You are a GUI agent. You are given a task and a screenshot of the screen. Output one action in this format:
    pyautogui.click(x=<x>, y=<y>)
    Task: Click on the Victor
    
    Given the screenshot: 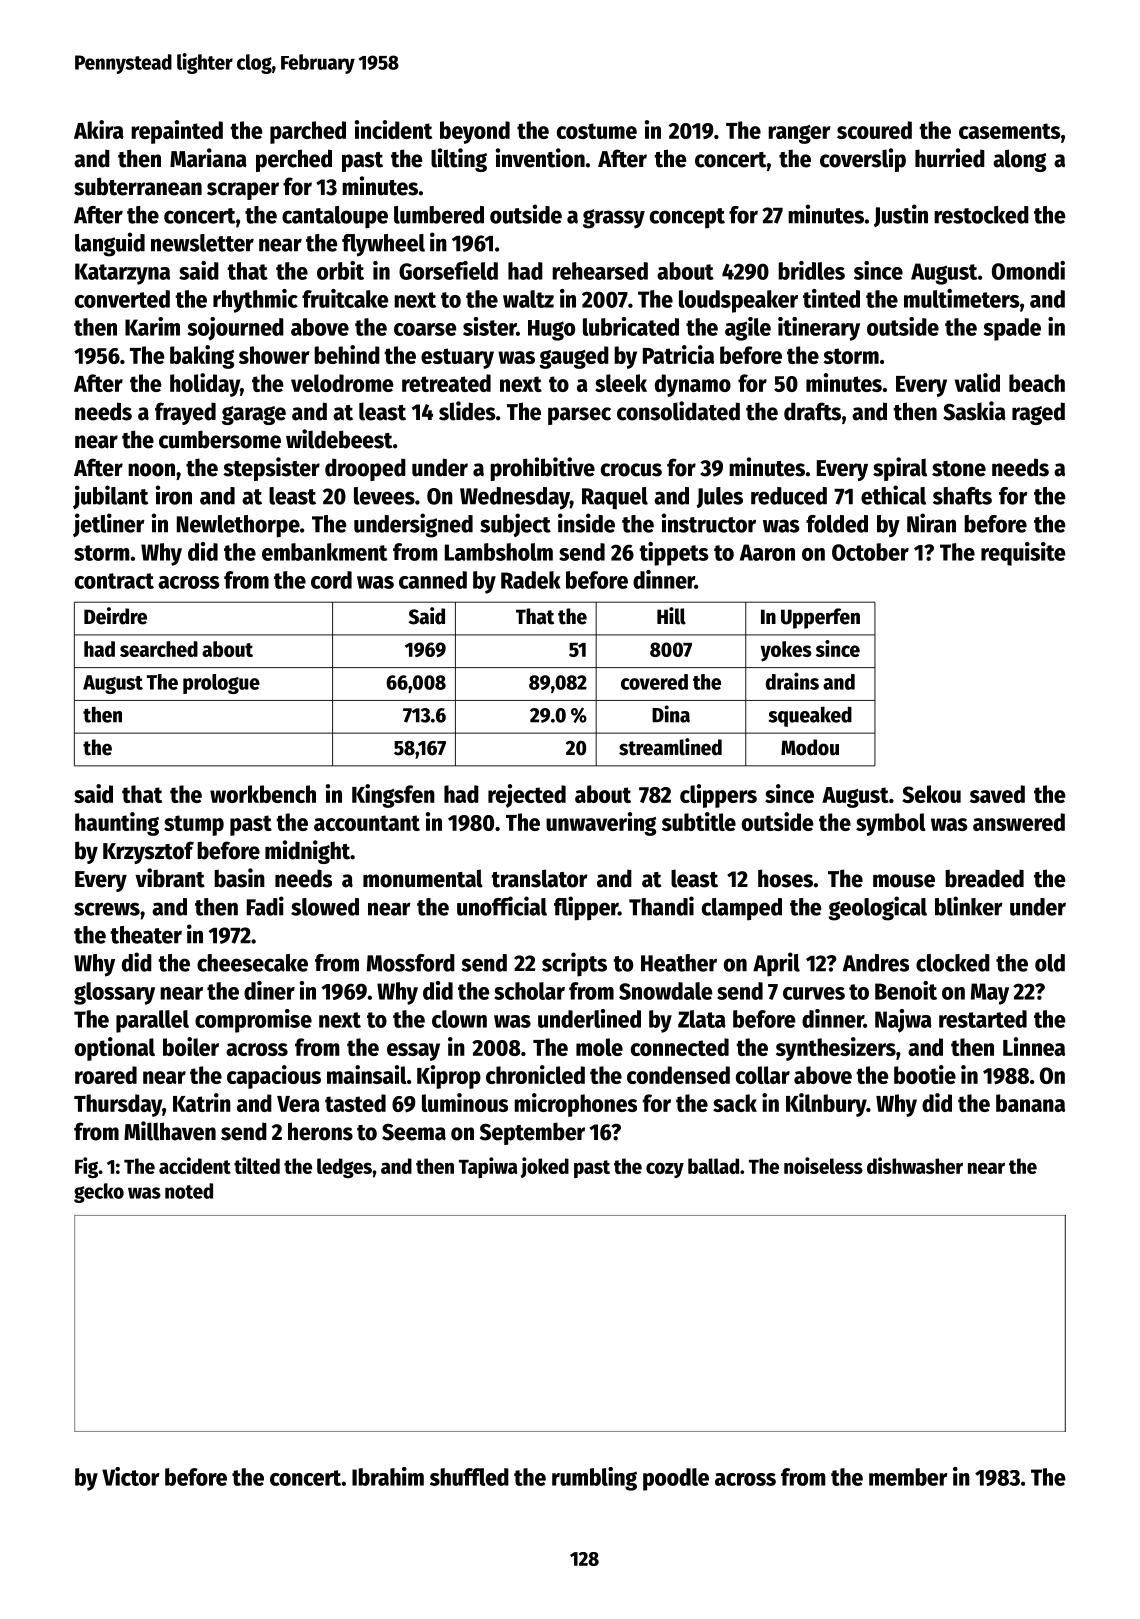 What is the action you would take?
    pyautogui.click(x=131, y=1476)
